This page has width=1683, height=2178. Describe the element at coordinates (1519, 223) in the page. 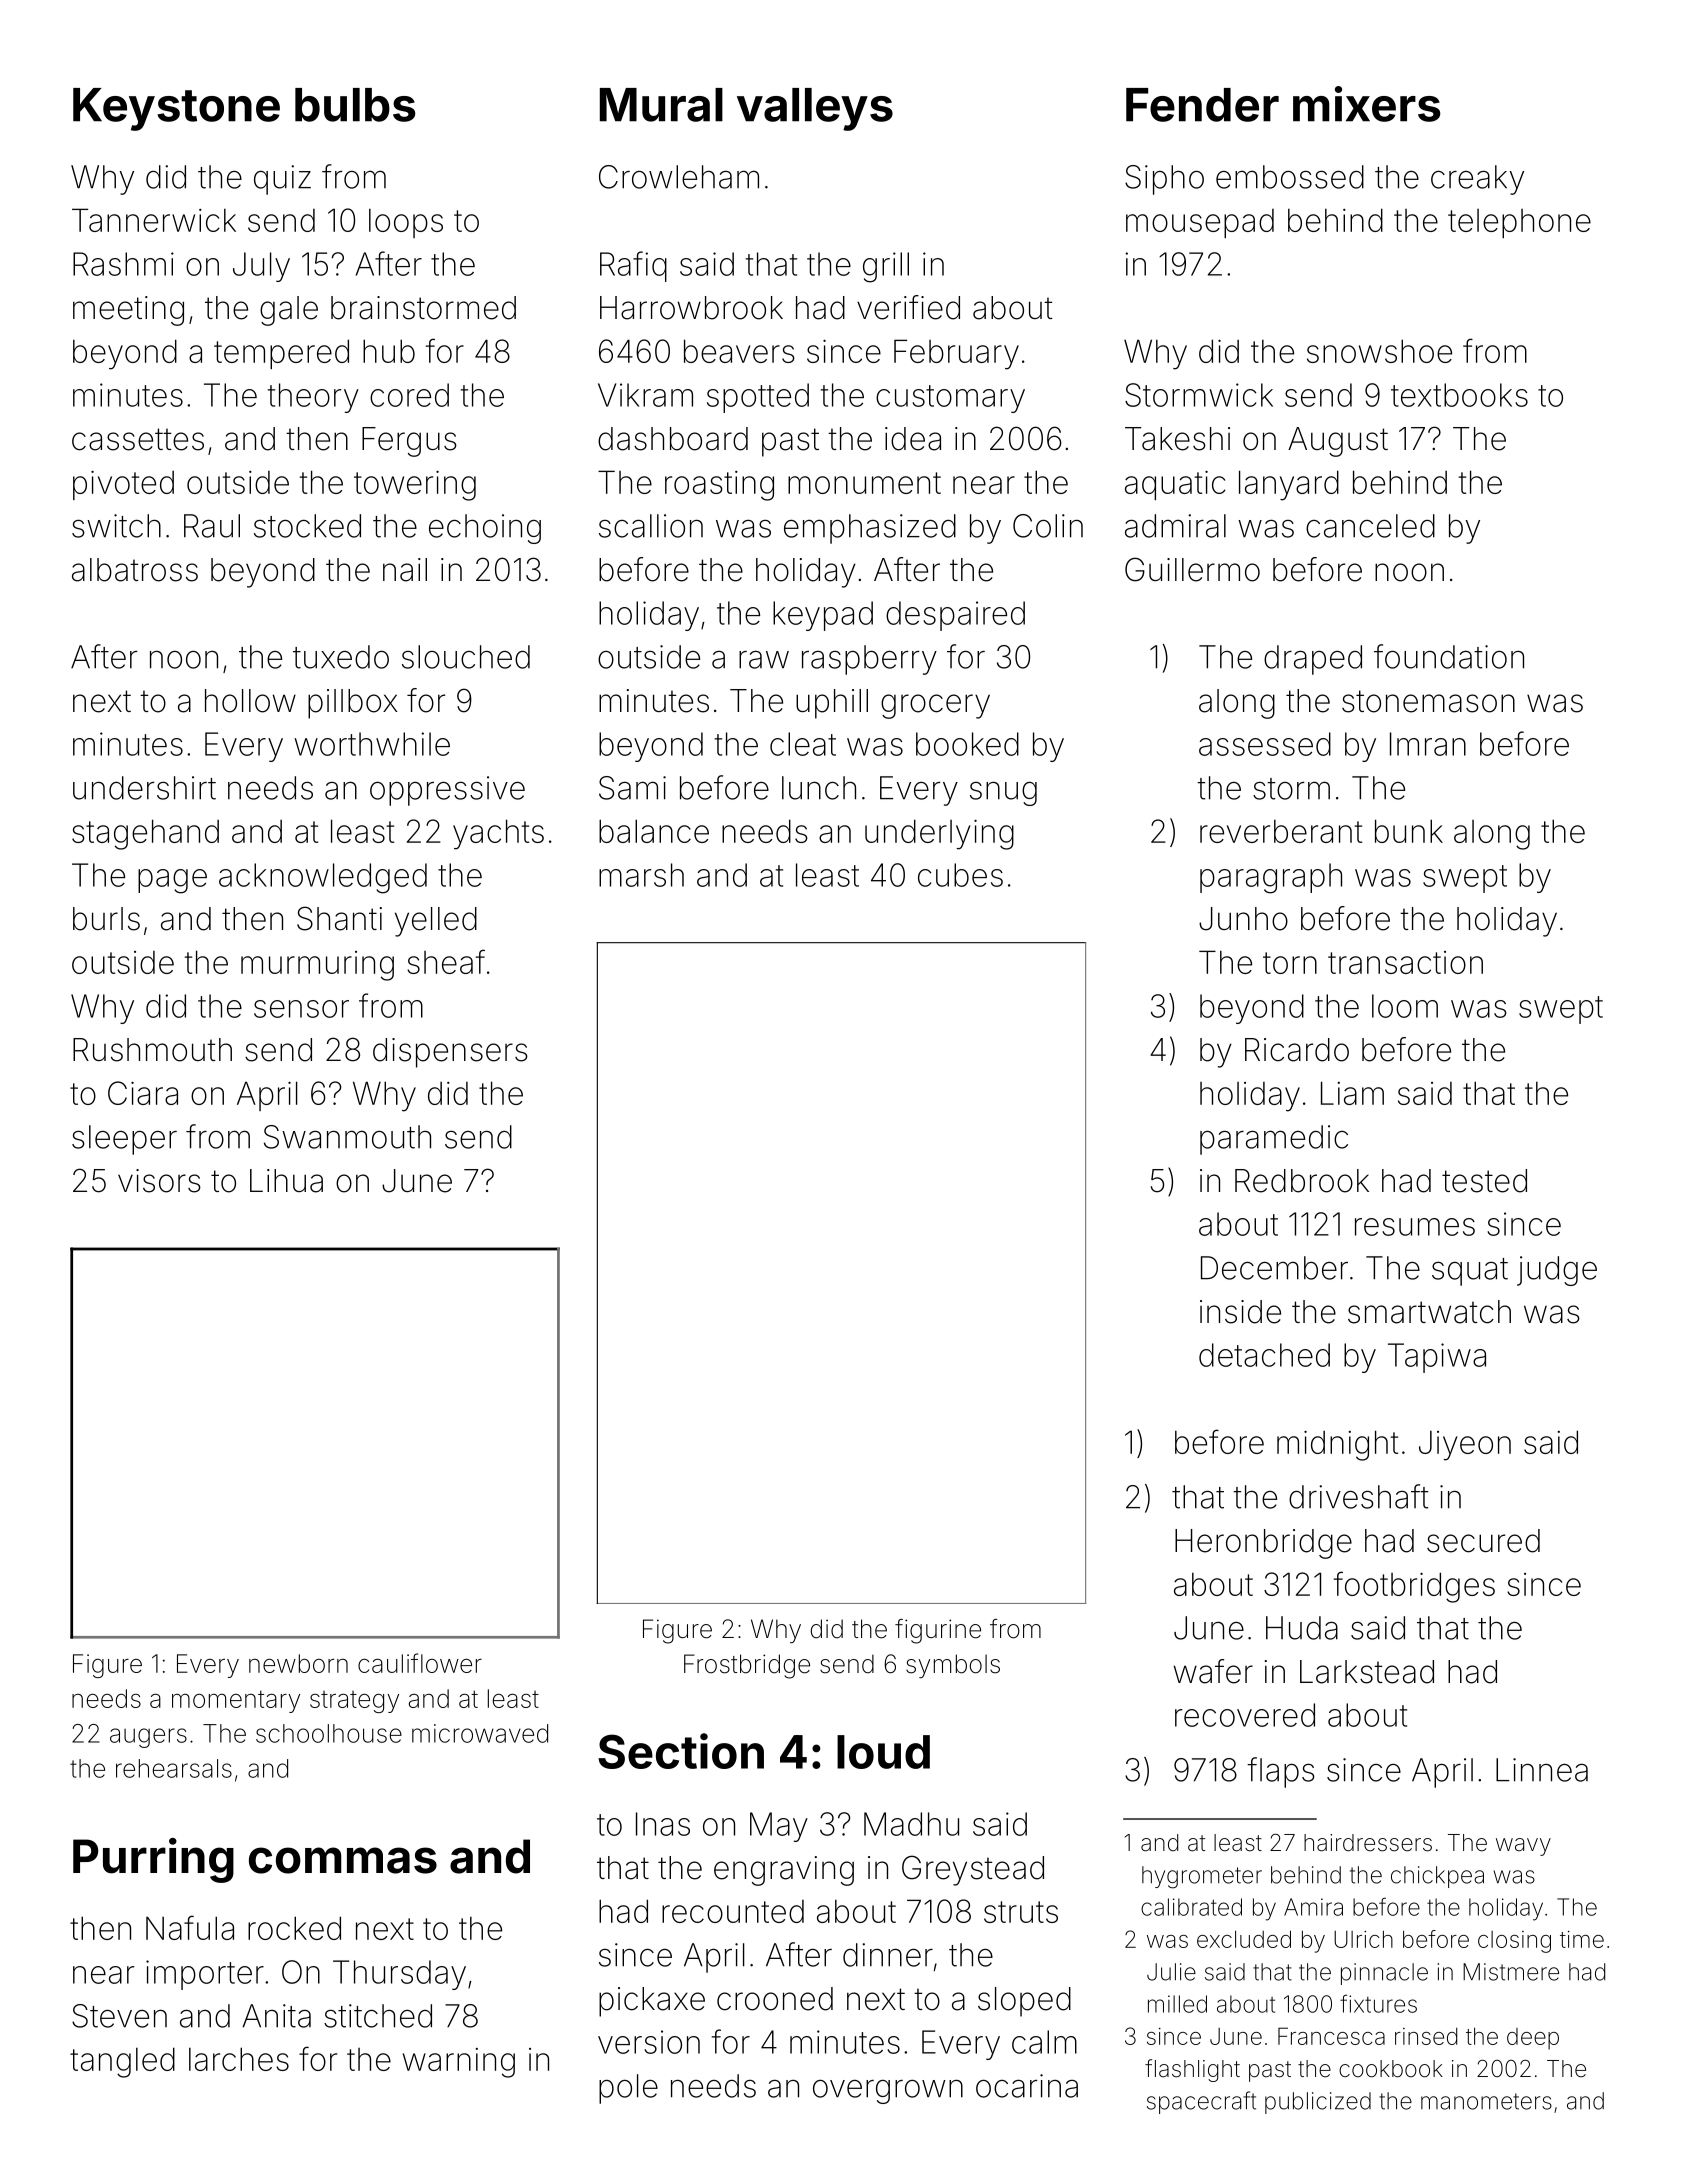

I see `telephone` at that location.
